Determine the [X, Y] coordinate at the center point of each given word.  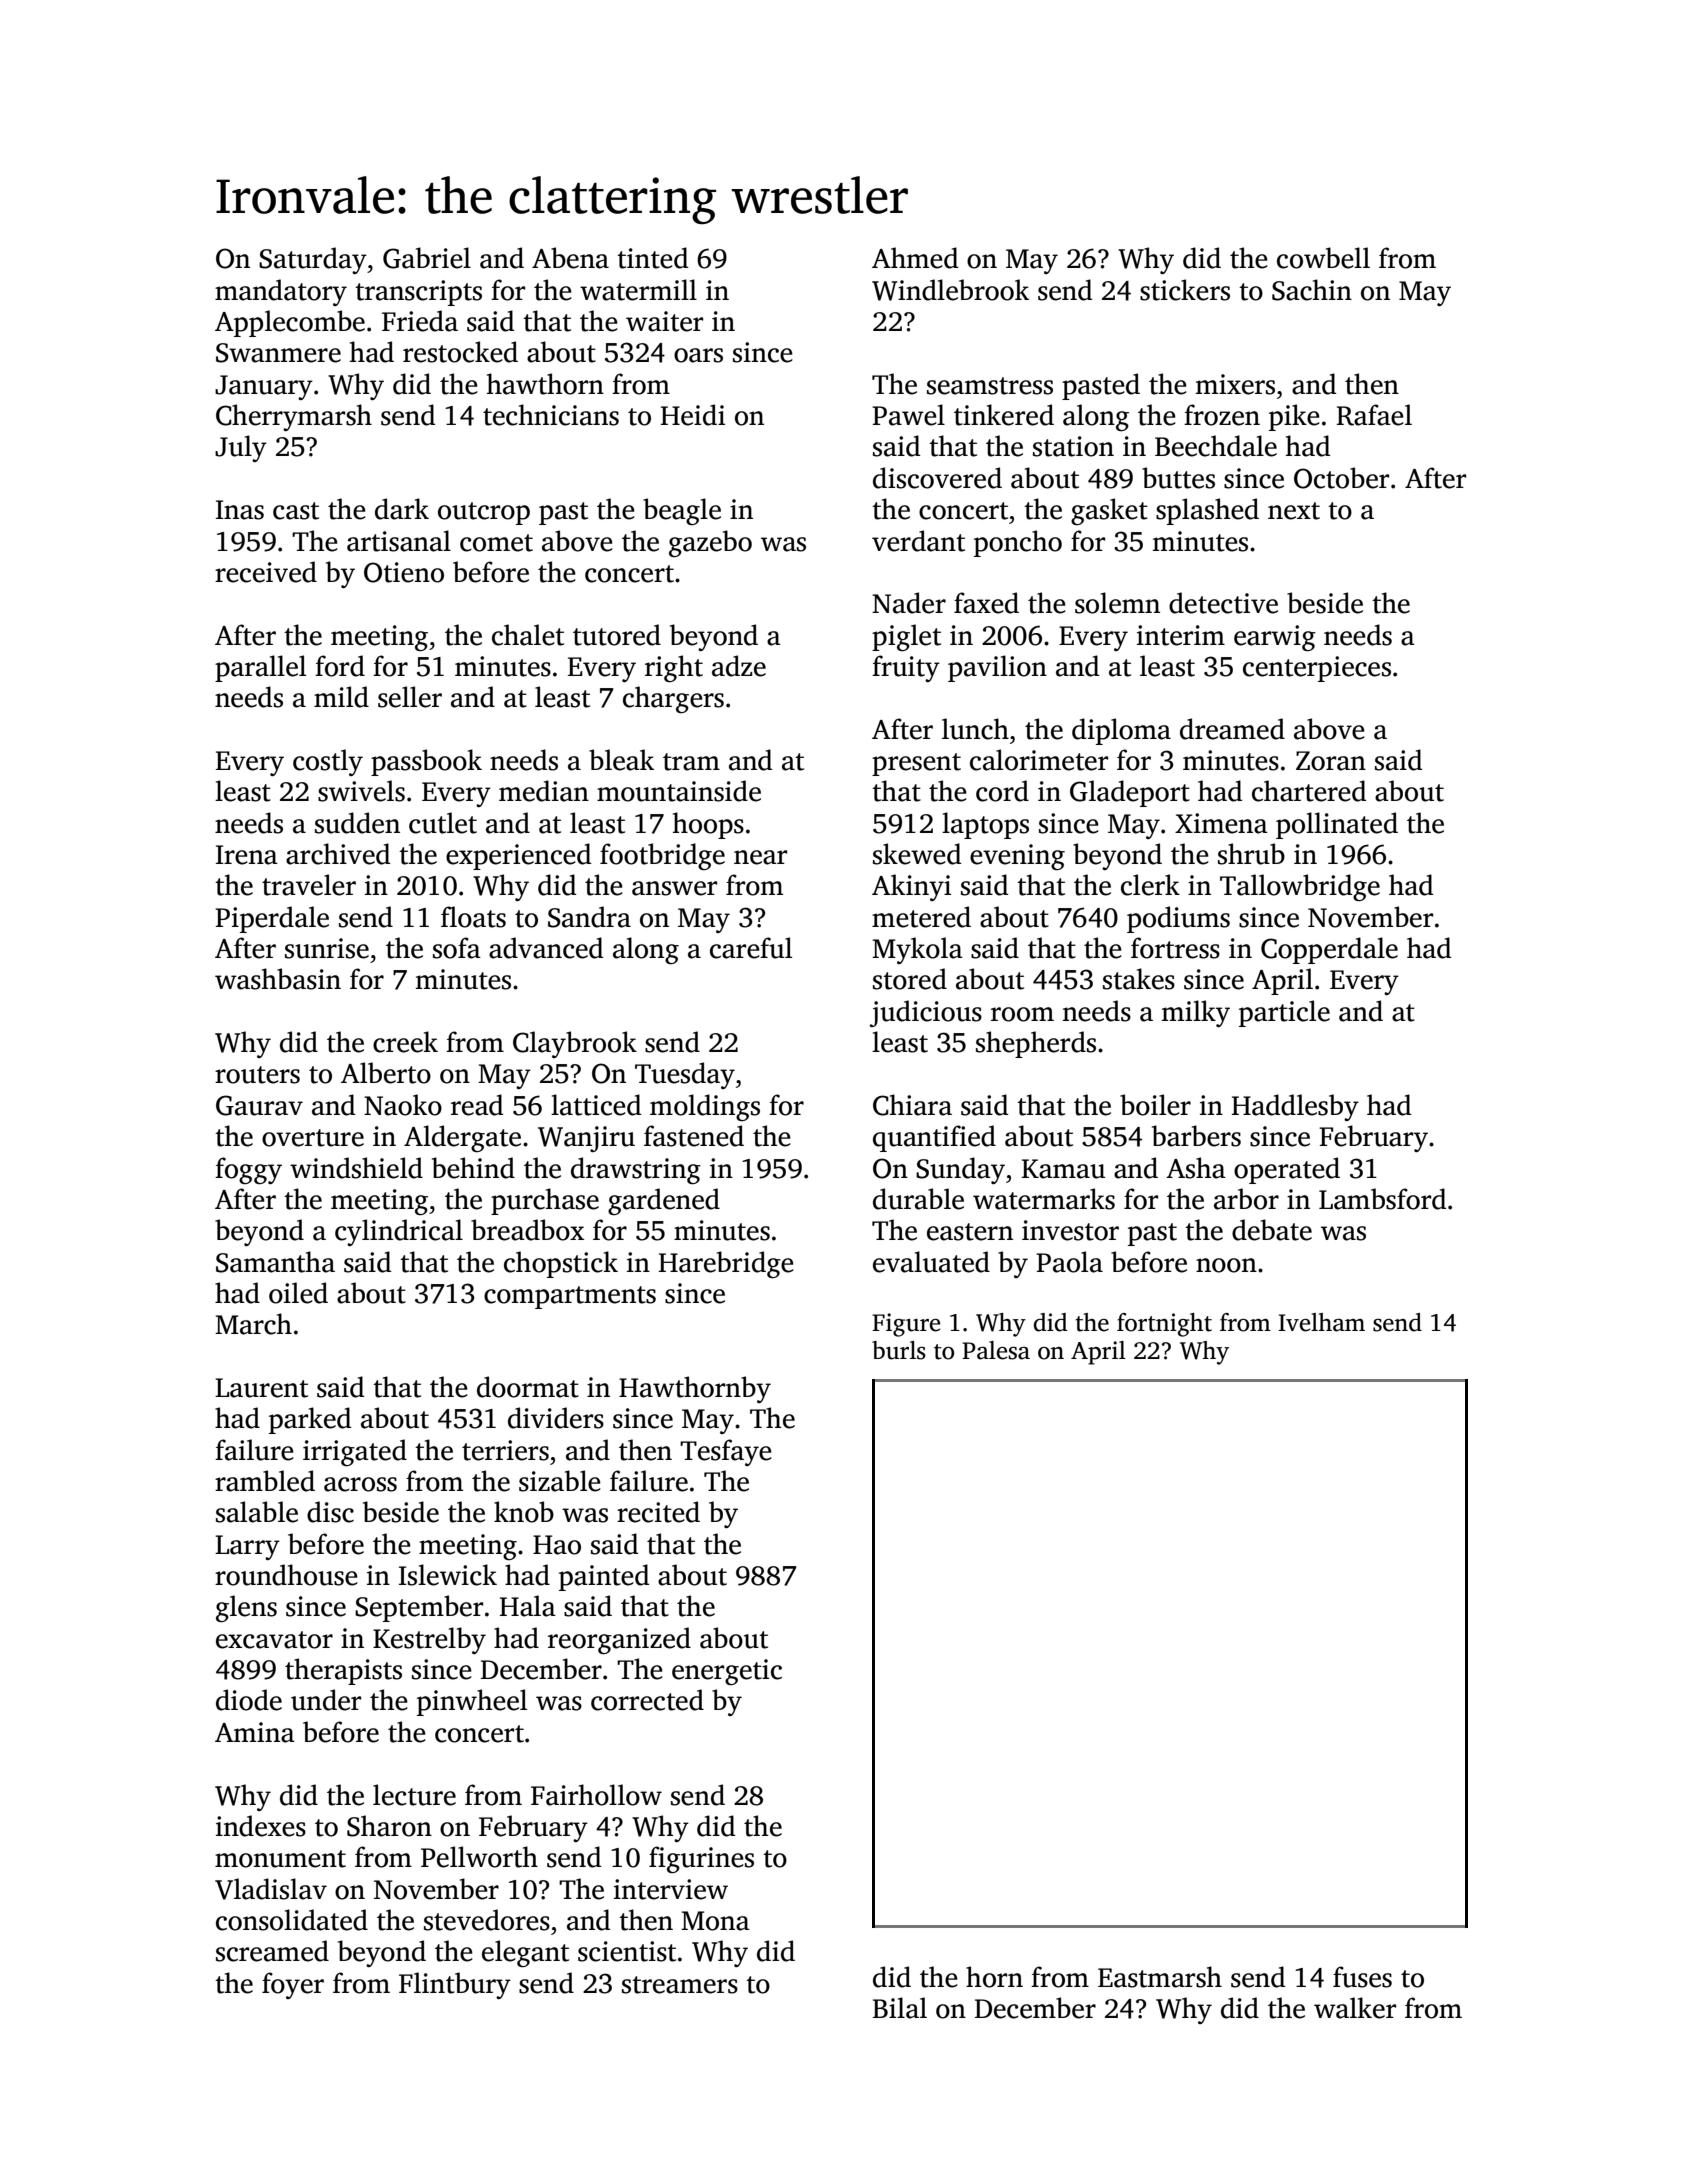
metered [921, 917]
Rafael [1374, 415]
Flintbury [455, 1985]
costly [328, 762]
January [264, 387]
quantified [934, 1138]
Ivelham [1321, 1322]
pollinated [1337, 825]
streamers [680, 1985]
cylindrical [399, 1232]
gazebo [710, 543]
